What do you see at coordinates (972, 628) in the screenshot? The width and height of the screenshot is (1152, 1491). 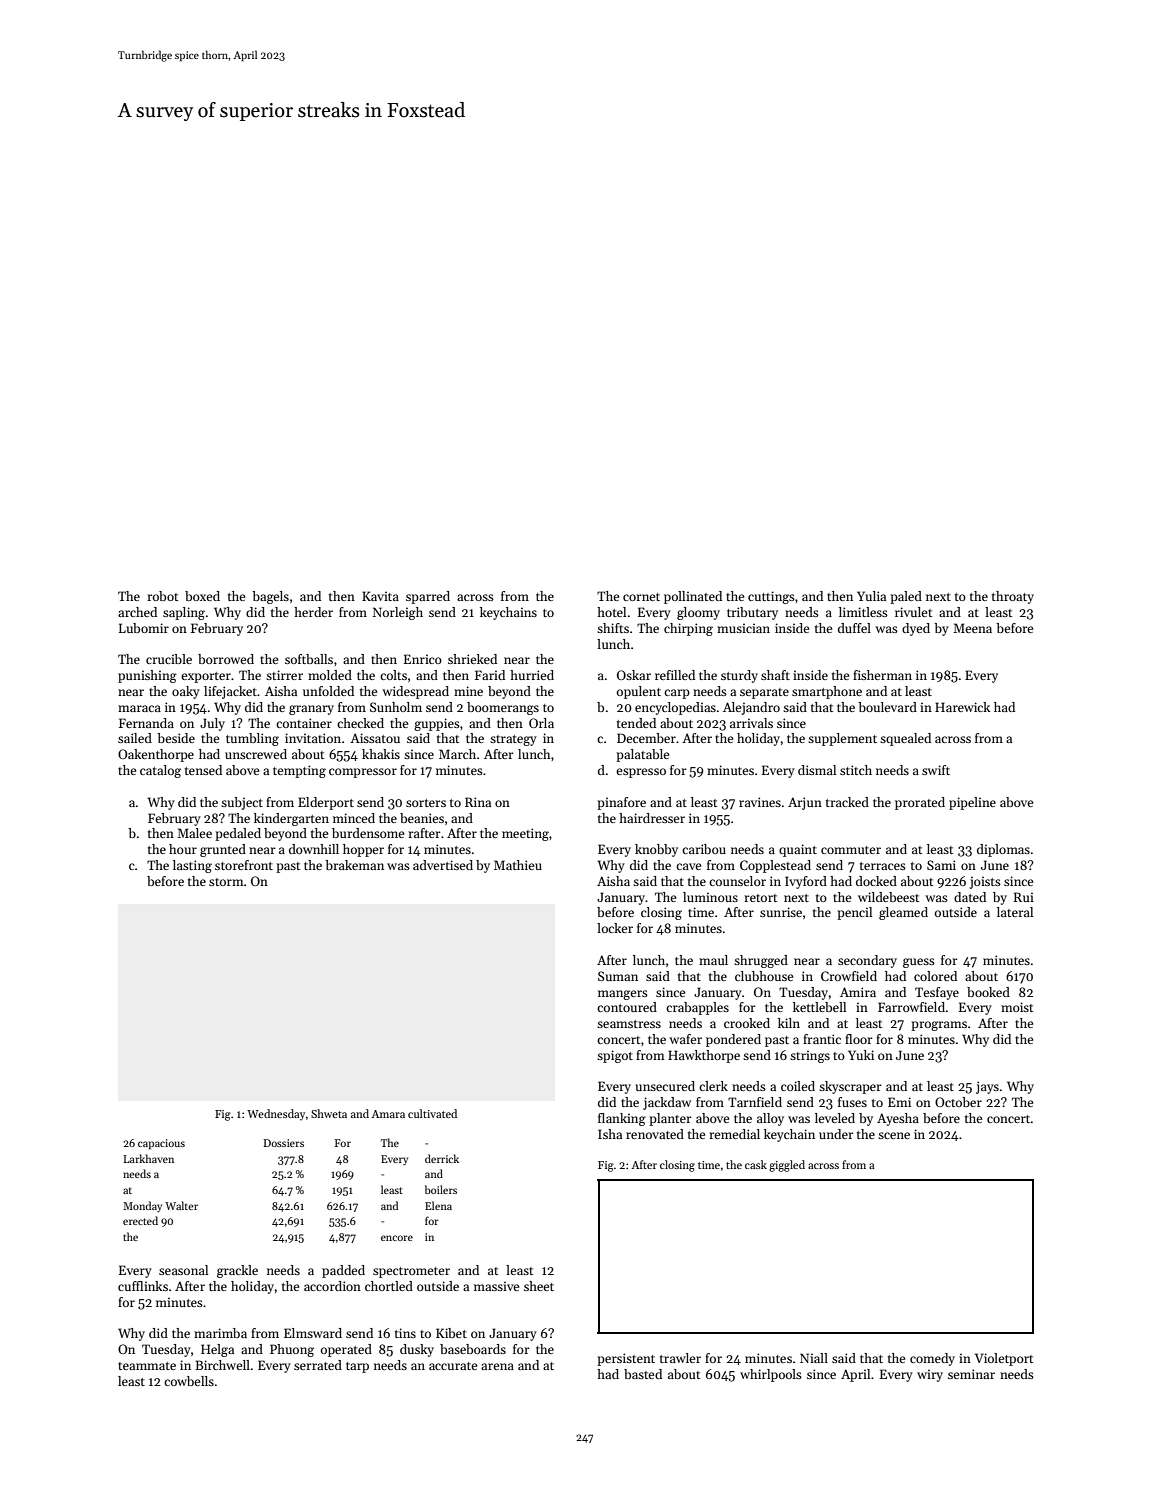 I see `Meena` at bounding box center [972, 628].
